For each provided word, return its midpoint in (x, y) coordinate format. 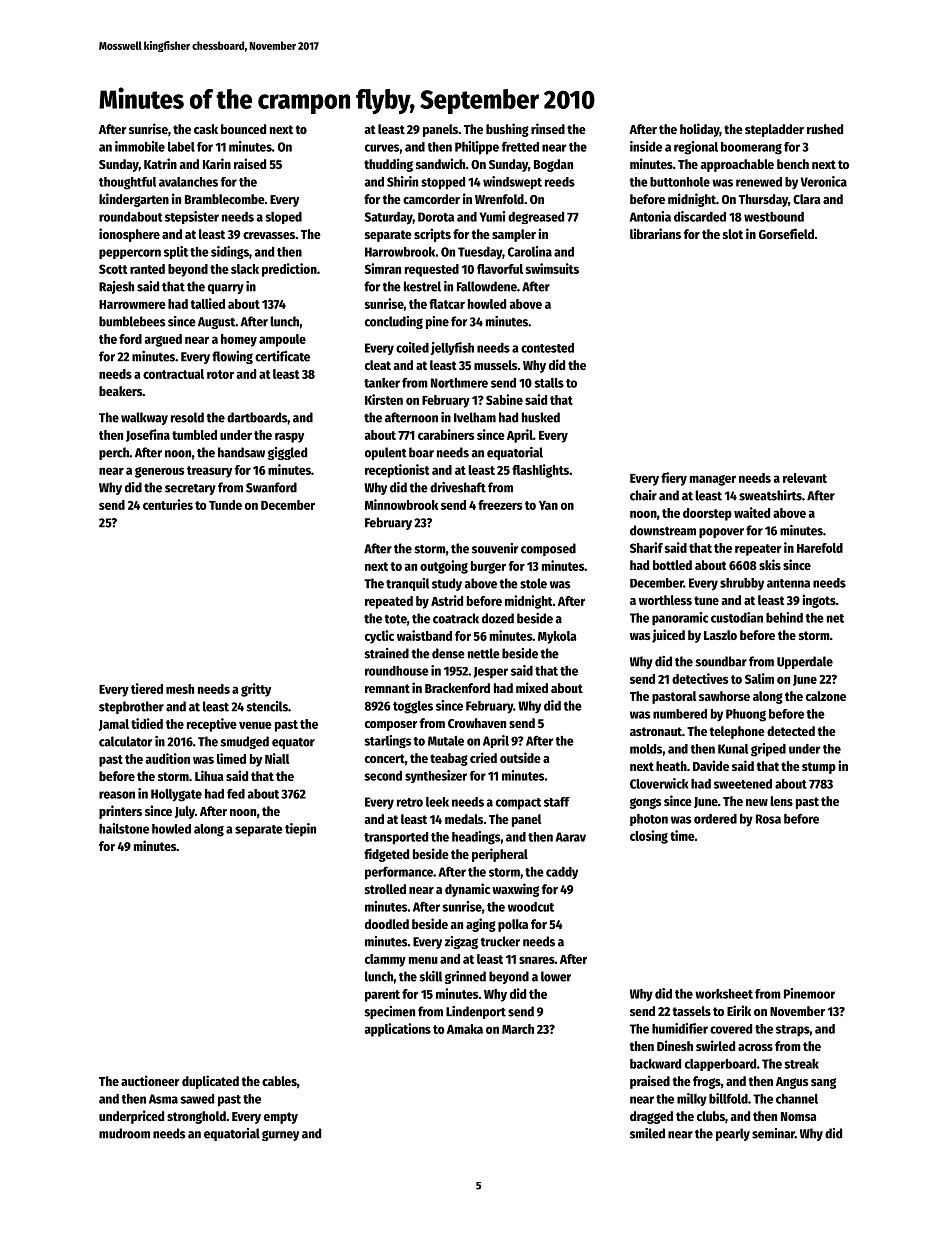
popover (721, 533)
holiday (700, 130)
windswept (512, 183)
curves (382, 148)
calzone (826, 696)
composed (548, 549)
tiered (147, 688)
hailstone (124, 828)
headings (476, 838)
